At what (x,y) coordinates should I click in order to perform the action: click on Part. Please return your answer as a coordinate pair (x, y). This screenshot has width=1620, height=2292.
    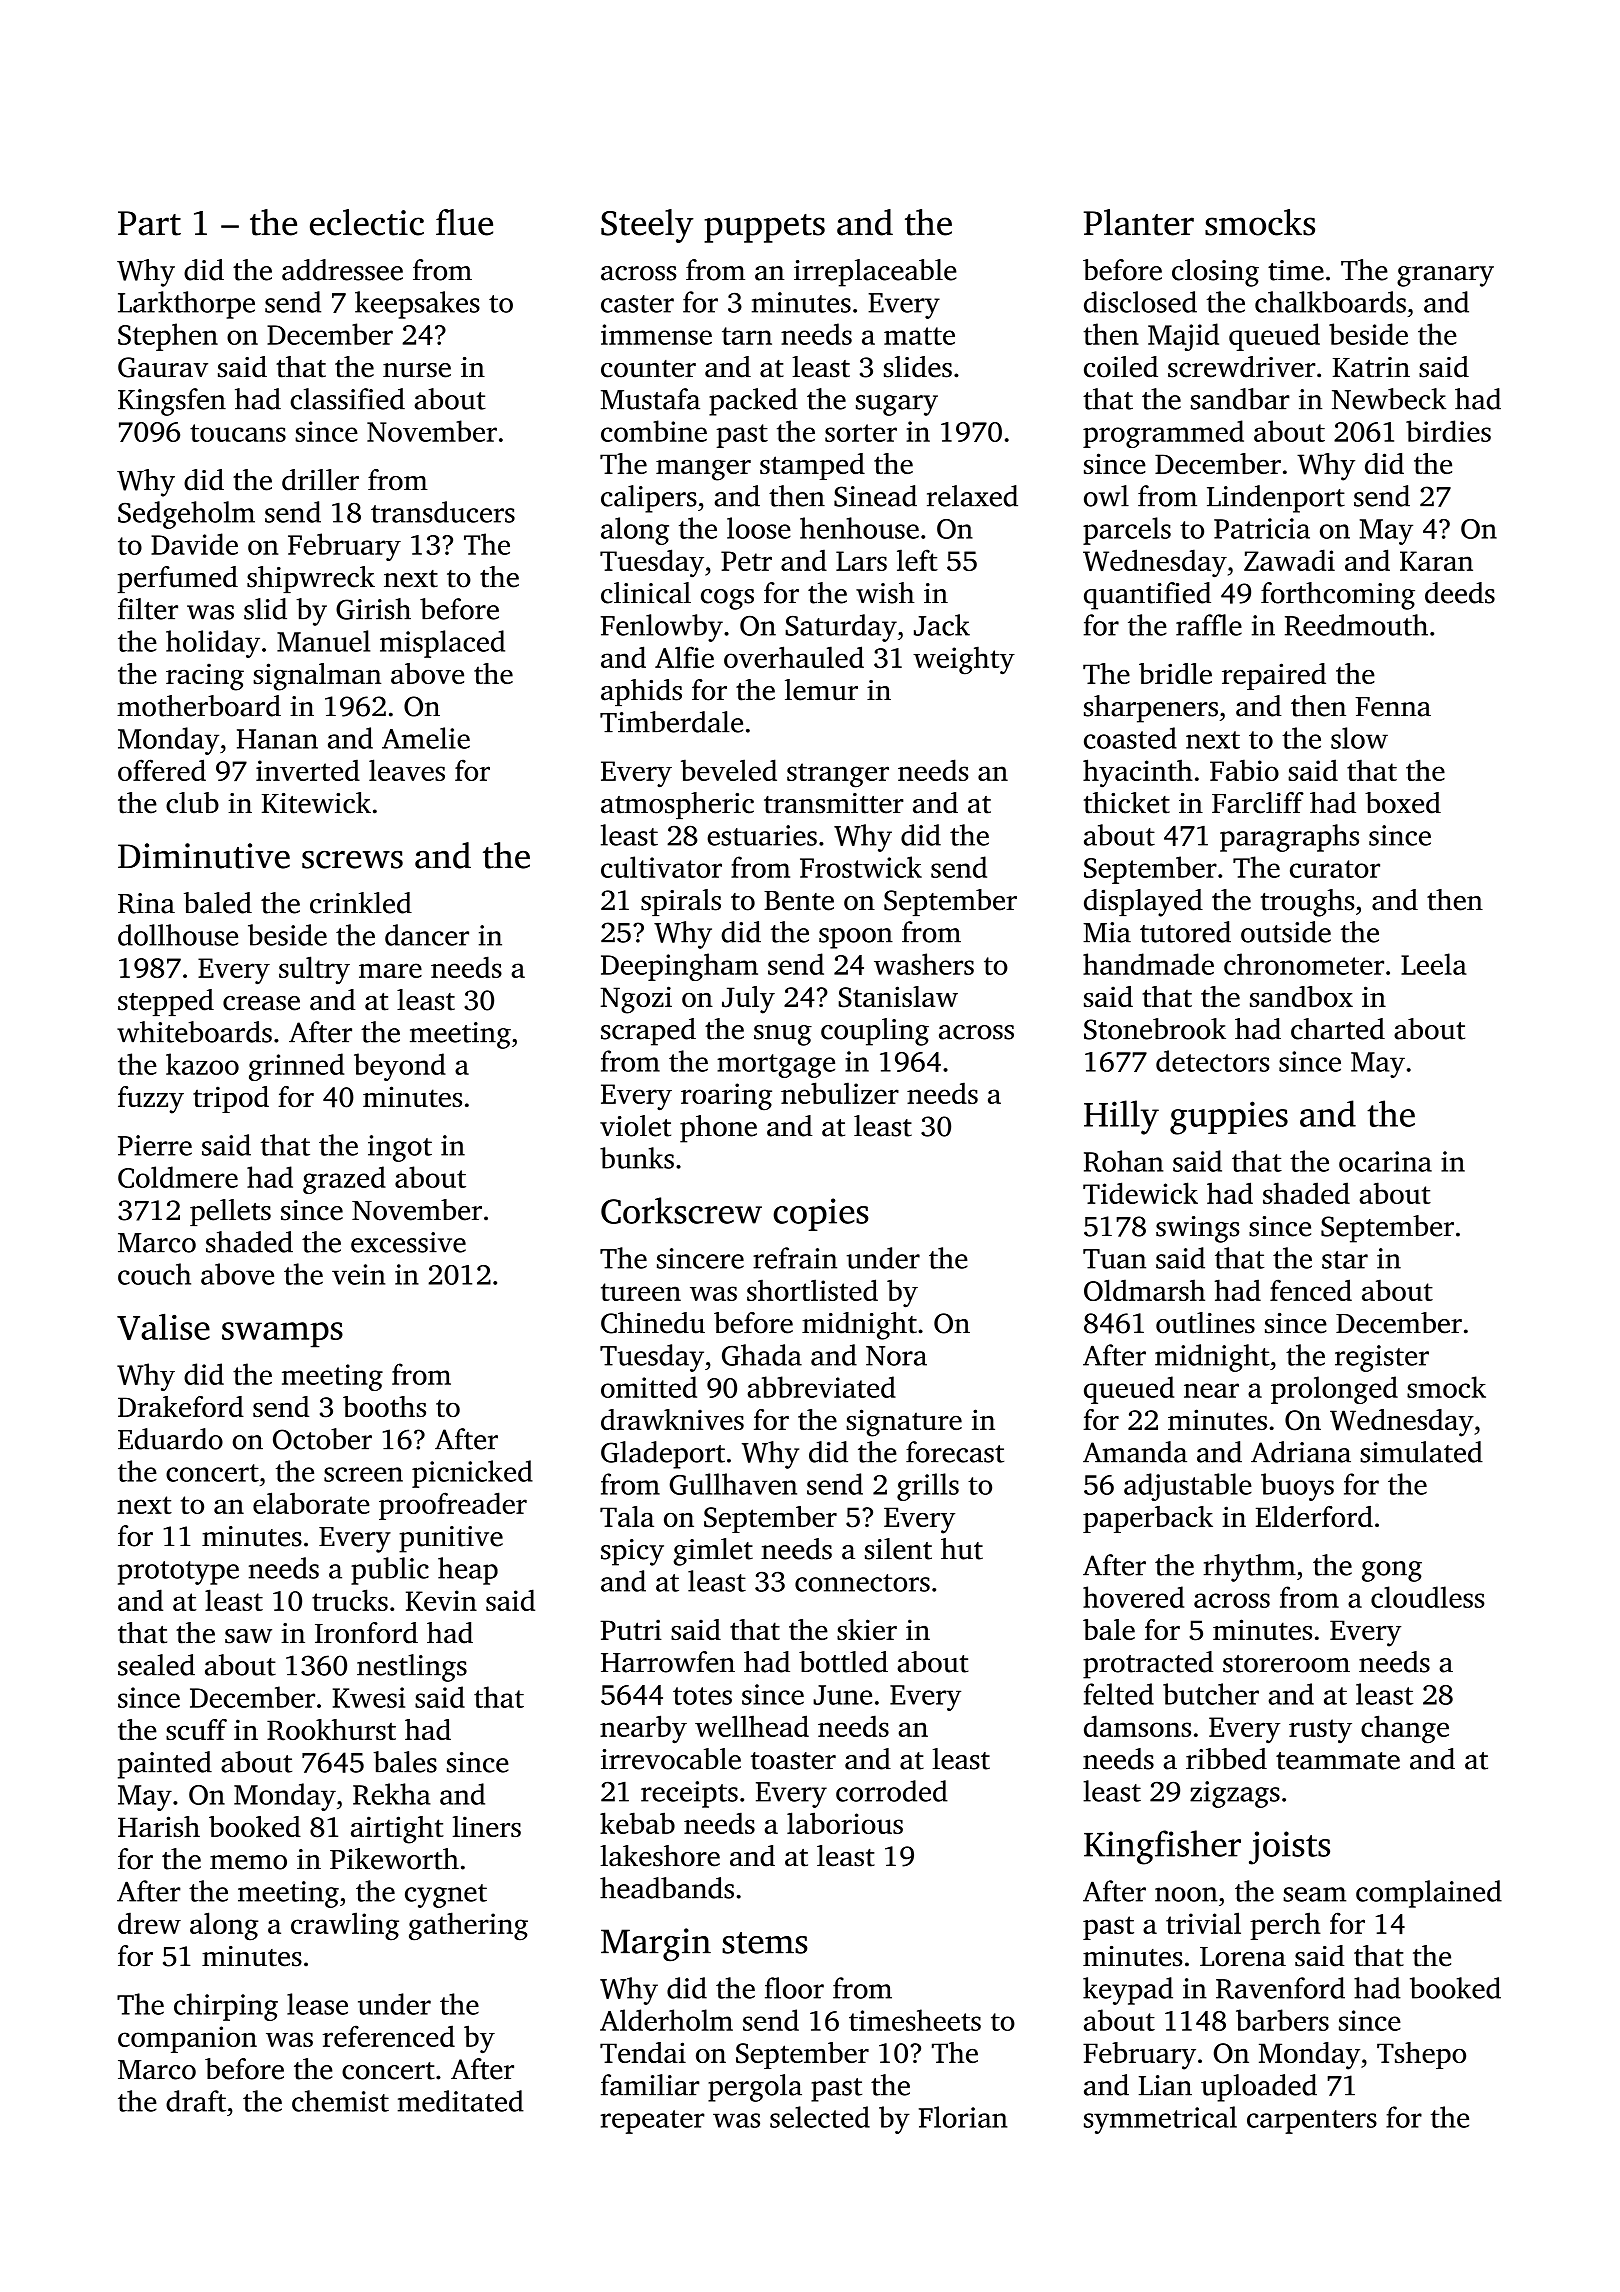
    Looking at the image, I should click on (149, 223).
